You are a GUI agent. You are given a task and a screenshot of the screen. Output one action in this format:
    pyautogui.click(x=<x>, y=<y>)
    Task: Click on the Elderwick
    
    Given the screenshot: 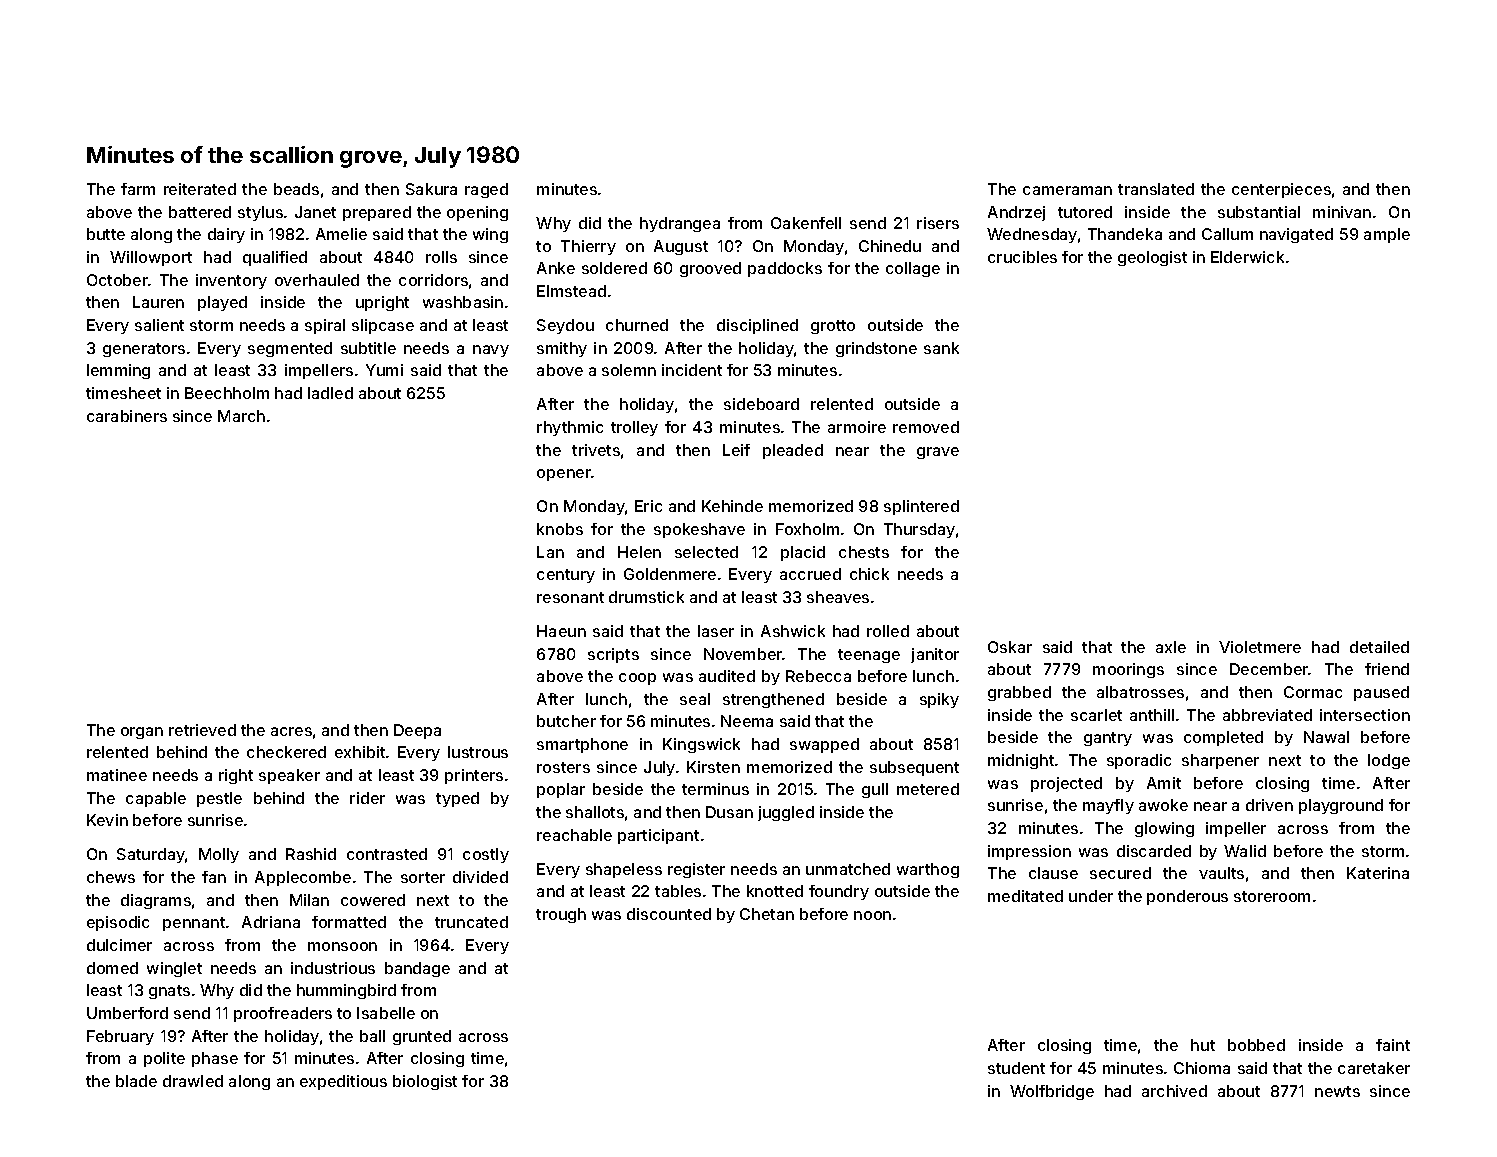 What is the action you would take?
    pyautogui.click(x=1247, y=257)
